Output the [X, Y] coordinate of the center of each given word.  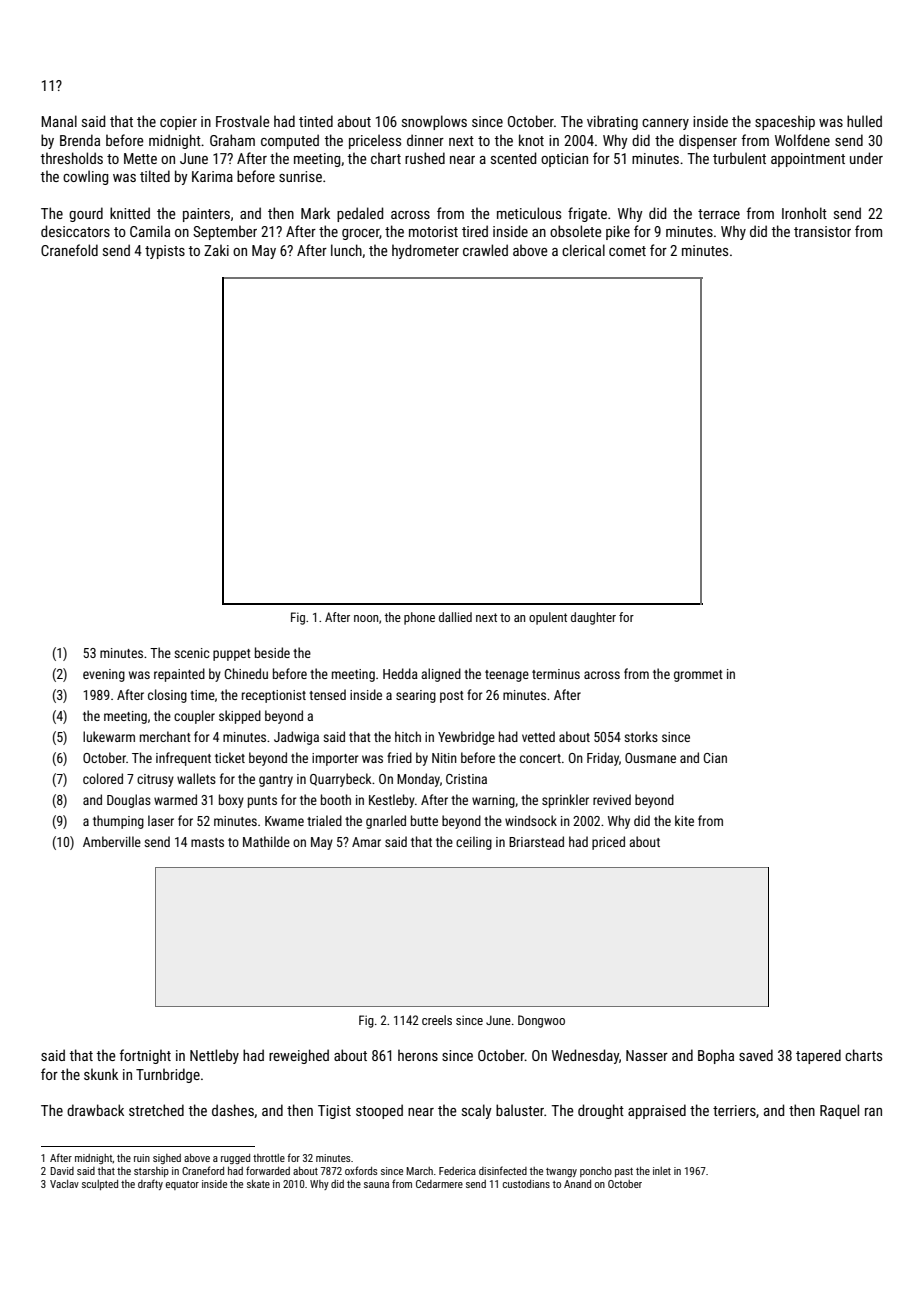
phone [419, 618]
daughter [593, 618]
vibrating [612, 122]
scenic [192, 653]
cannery [665, 124]
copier [178, 123]
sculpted [100, 1185]
